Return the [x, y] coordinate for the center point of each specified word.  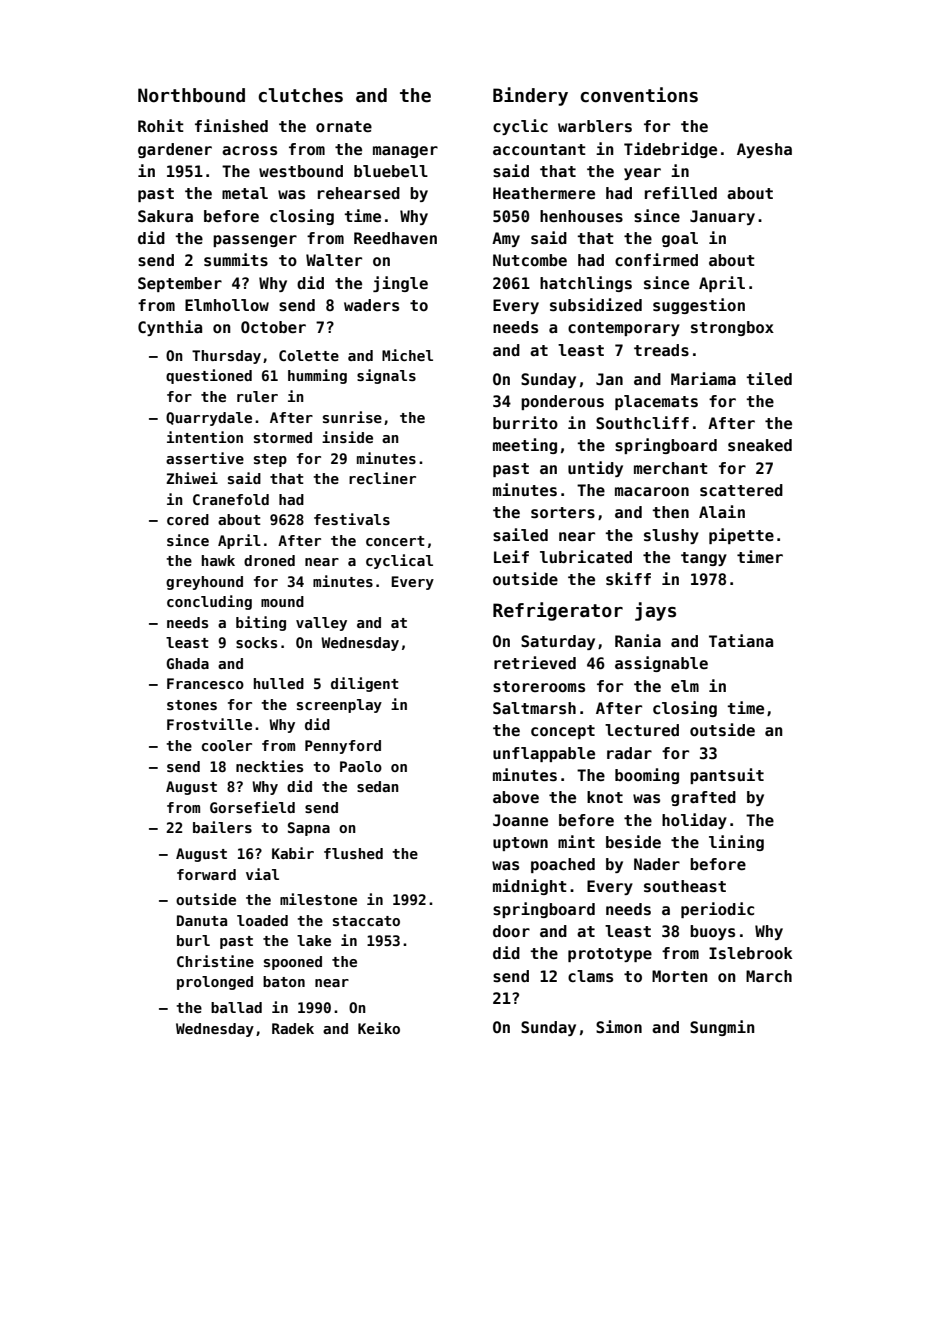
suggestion [699, 306]
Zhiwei [192, 478]
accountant [539, 150]
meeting [525, 446]
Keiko [379, 1028]
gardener [175, 150]
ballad [236, 1007]
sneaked [760, 445]
